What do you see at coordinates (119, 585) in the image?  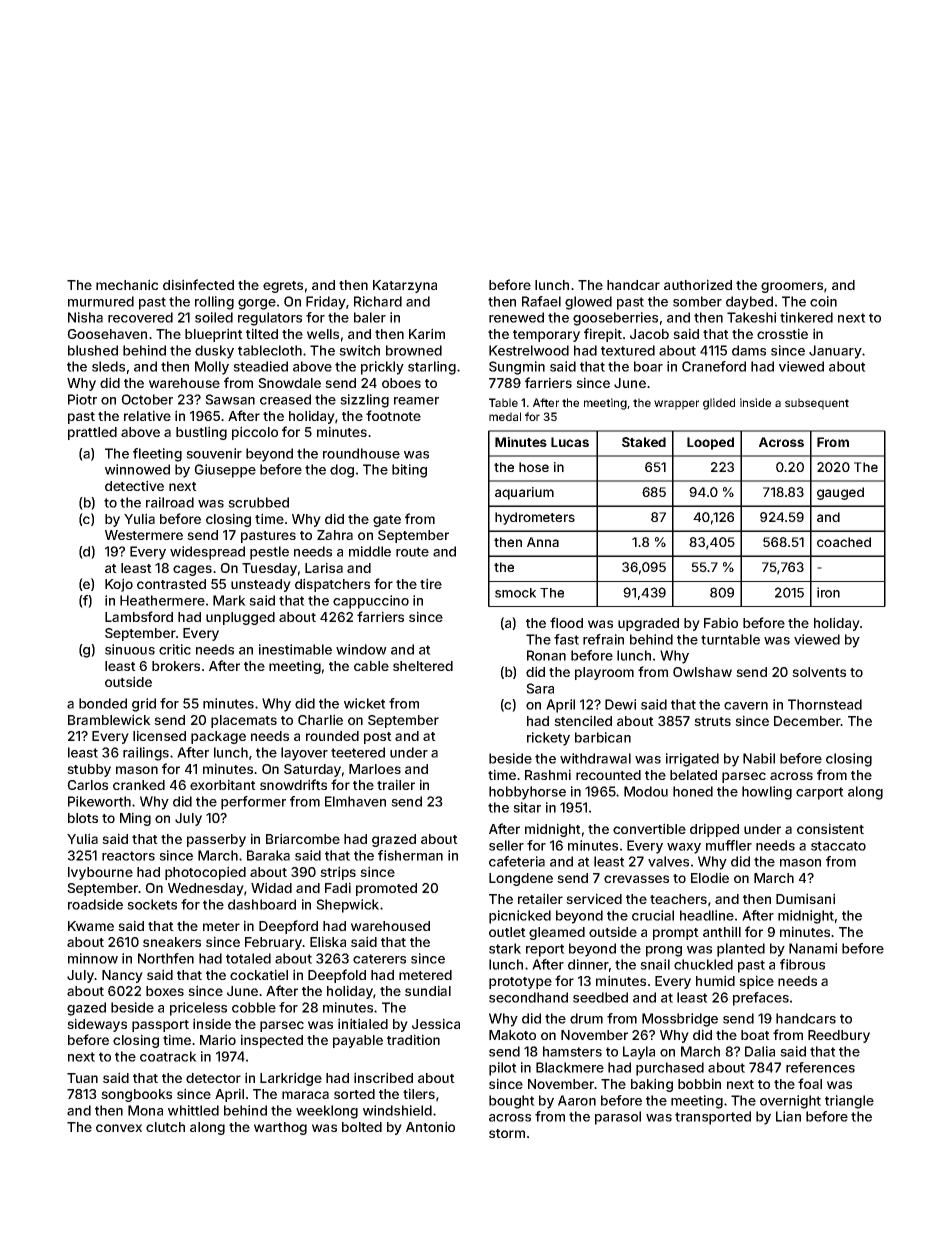 I see `Kojo` at bounding box center [119, 585].
